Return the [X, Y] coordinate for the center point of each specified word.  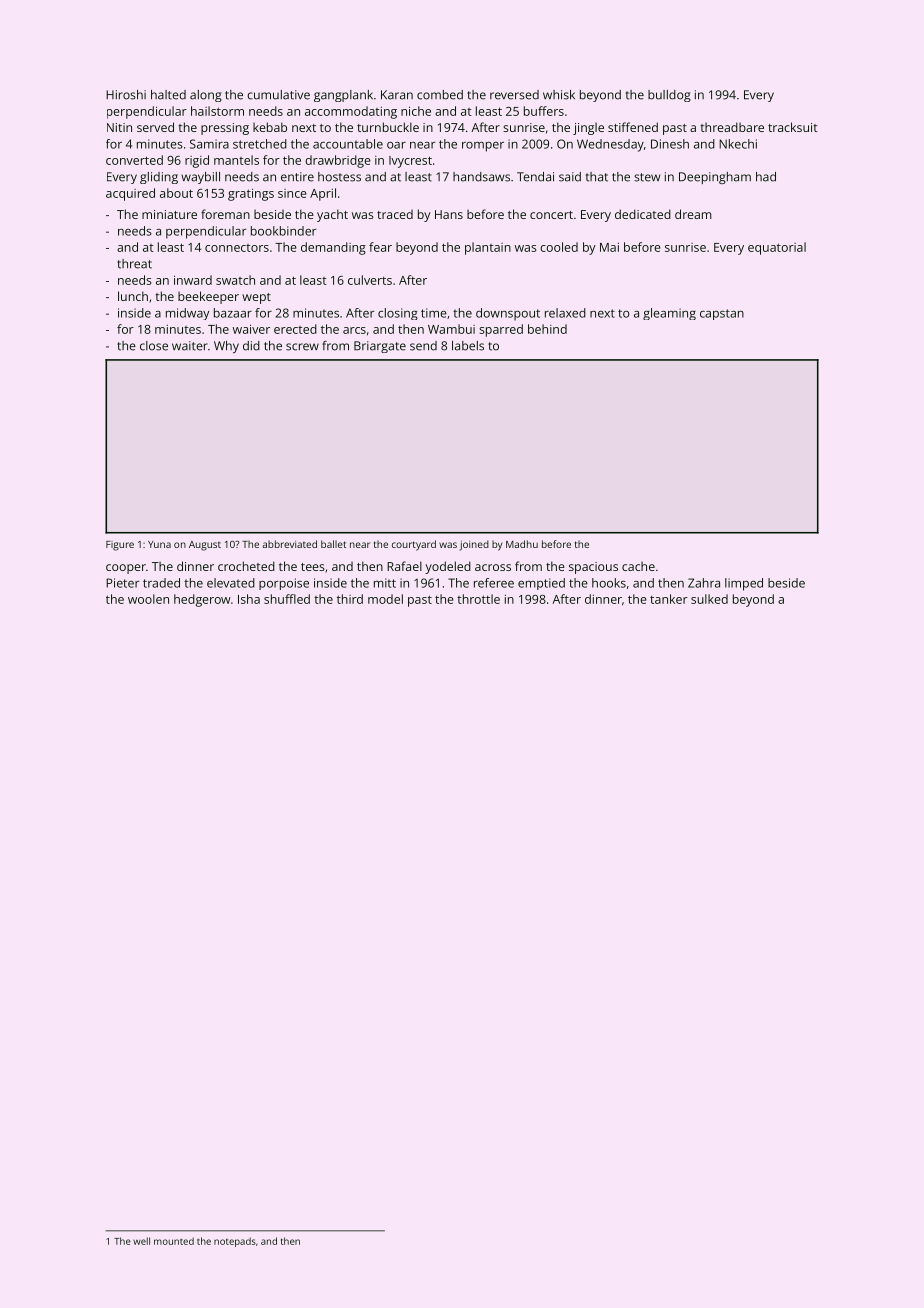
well [141, 1241]
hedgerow [202, 600]
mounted [174, 1241]
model [385, 599]
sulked [709, 599]
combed [440, 95]
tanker [669, 599]
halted [168, 95]
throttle [478, 599]
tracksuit [793, 127]
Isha [249, 599]
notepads [235, 1242]
